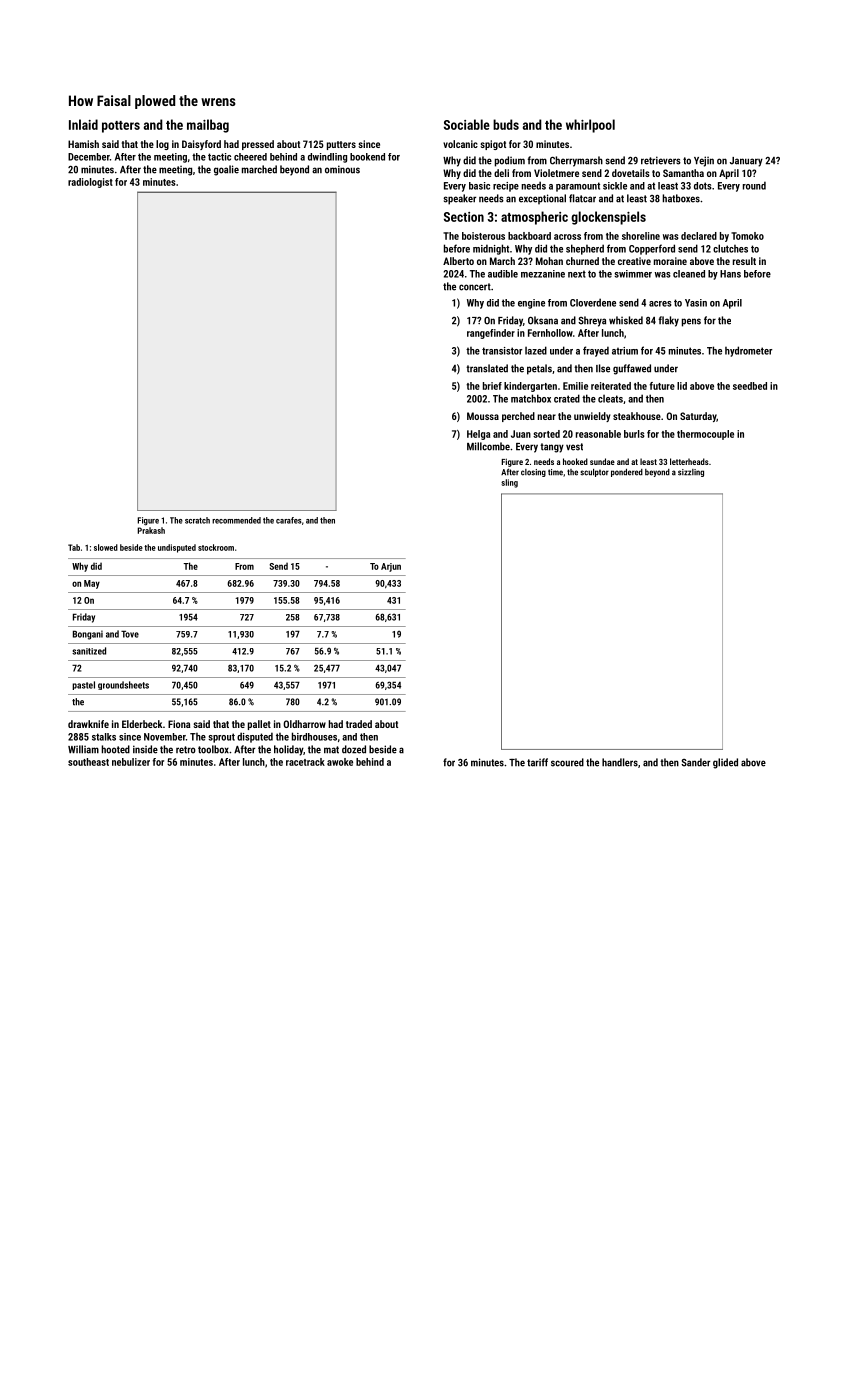 The image size is (849, 1400). What do you see at coordinates (83, 124) in the image?
I see `Inlaid` at bounding box center [83, 124].
